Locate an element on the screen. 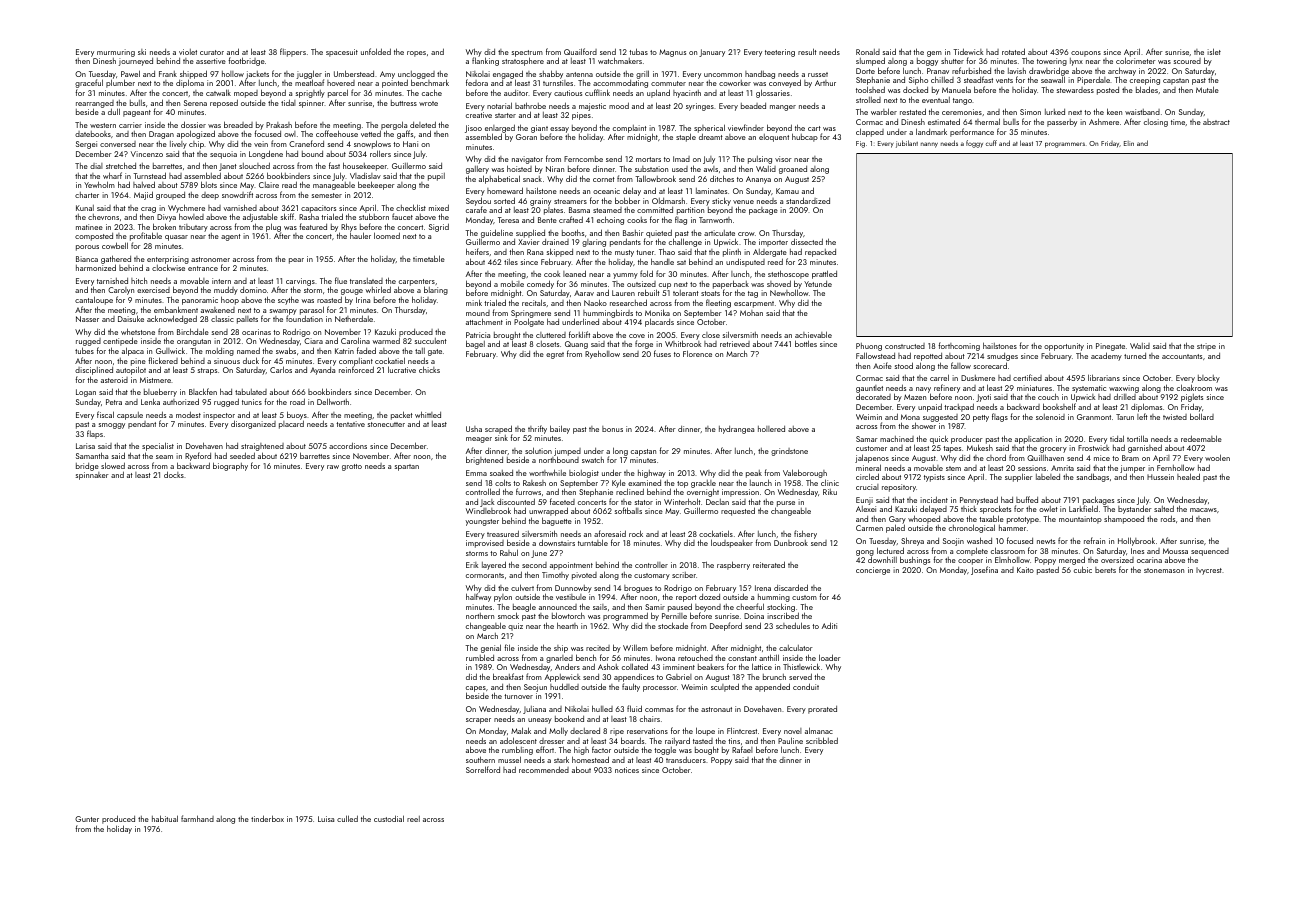  northern is located at coordinates (480, 616).
